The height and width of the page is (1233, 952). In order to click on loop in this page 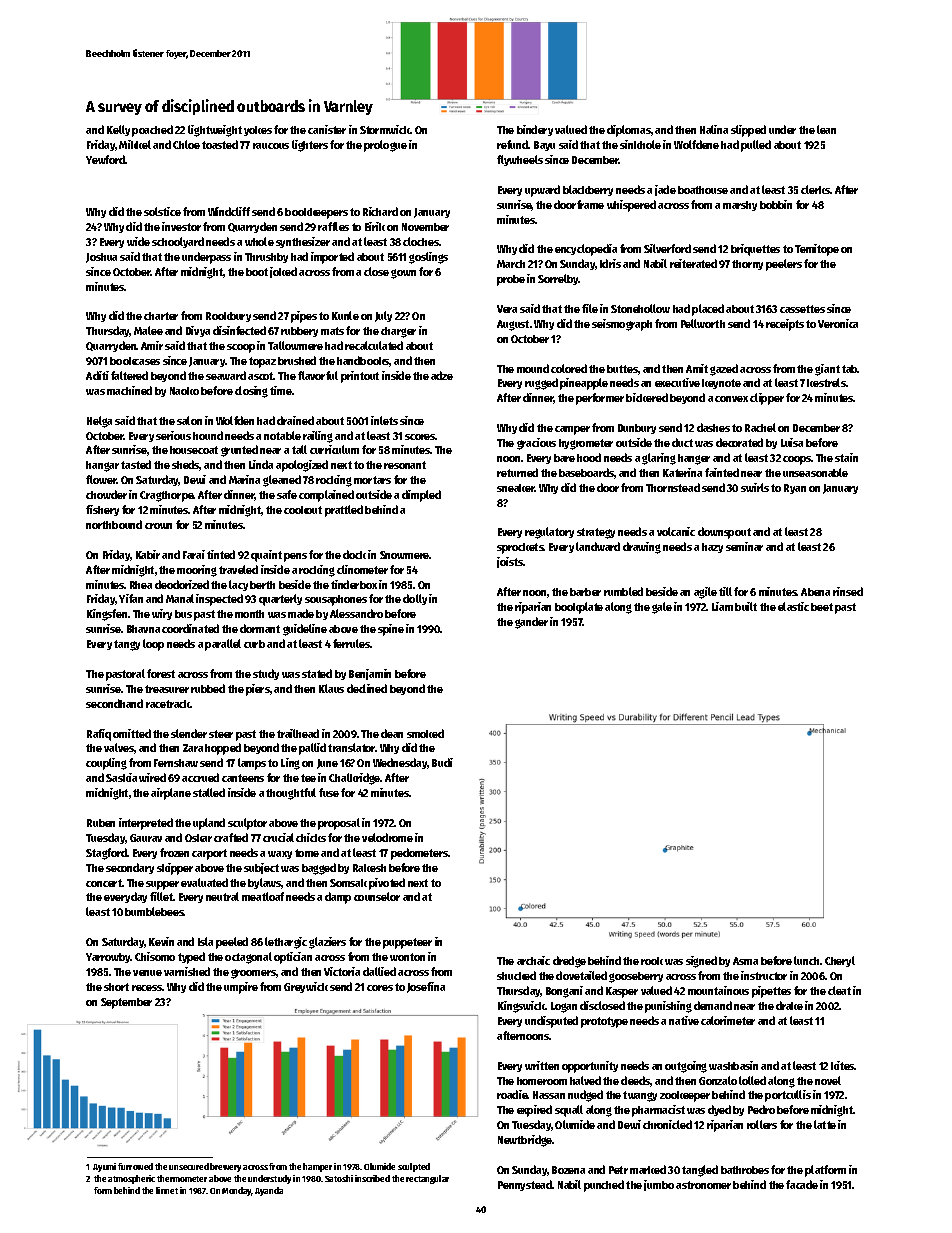, I will do `click(153, 645)`.
